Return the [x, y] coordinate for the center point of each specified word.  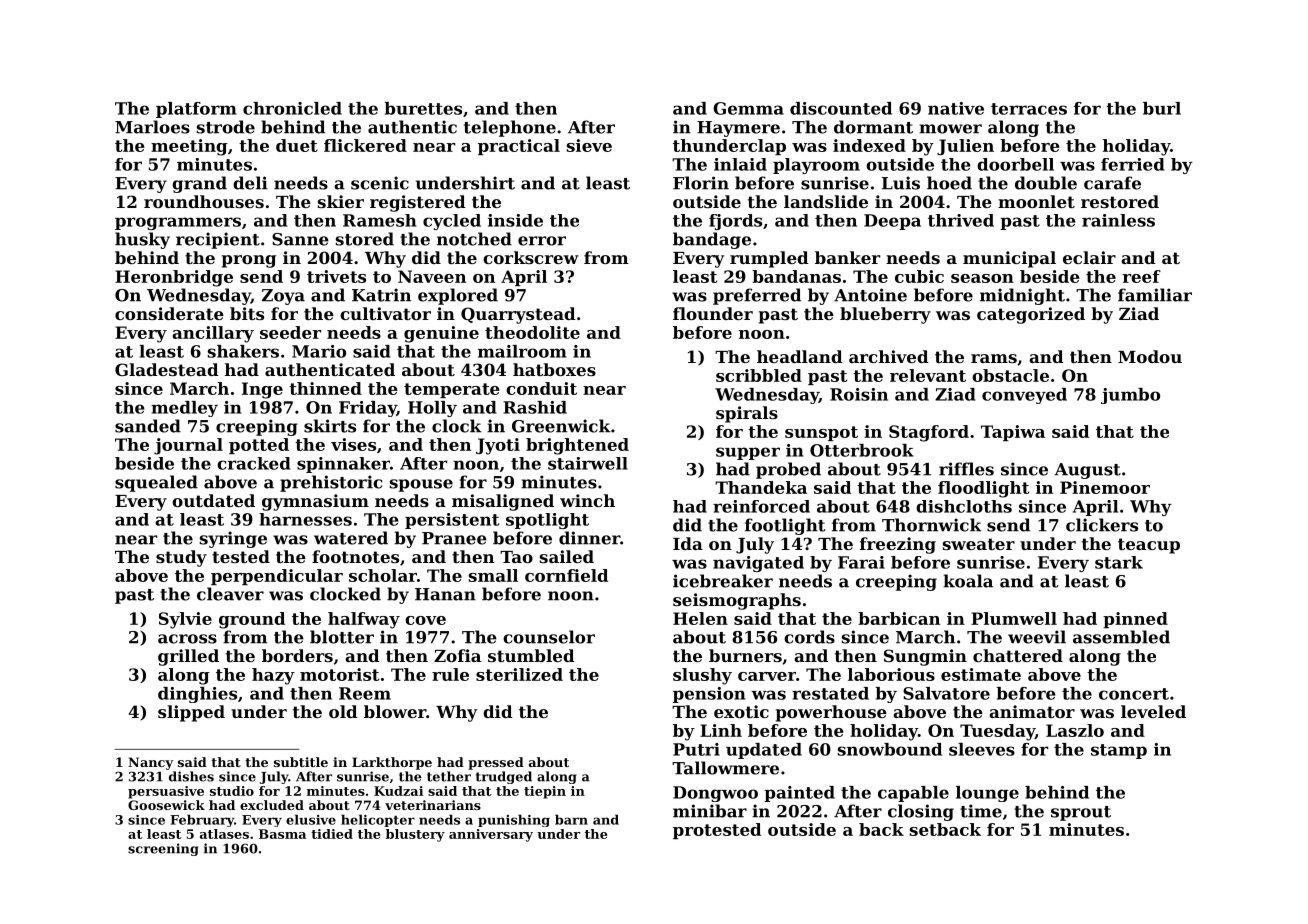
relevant [928, 375]
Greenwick [561, 426]
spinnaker [343, 465]
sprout [1081, 813]
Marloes [152, 127]
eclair [1089, 257]
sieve [589, 145]
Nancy [150, 763]
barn [571, 819]
